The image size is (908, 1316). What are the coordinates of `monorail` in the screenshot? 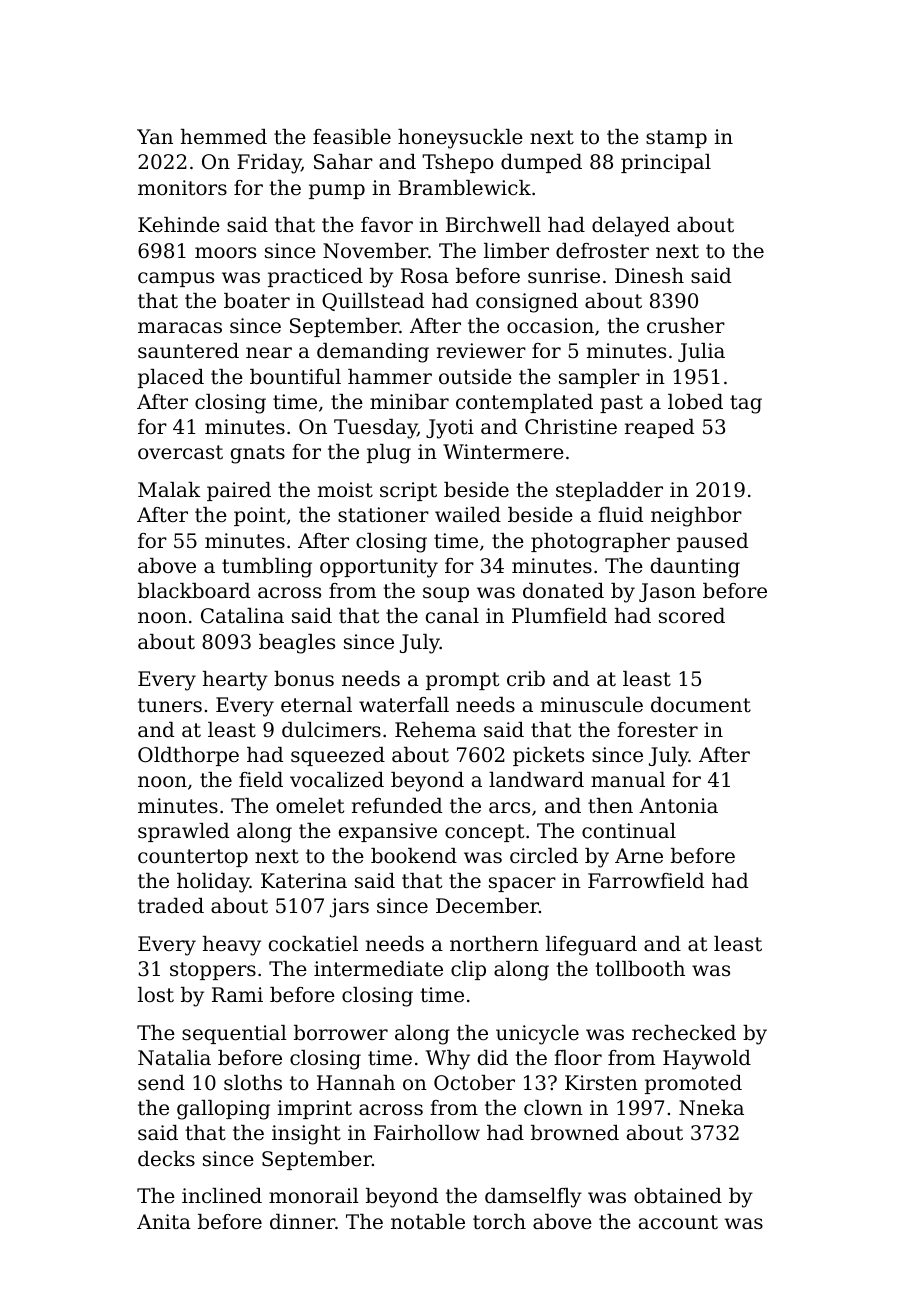 It's located at (314, 1196).
